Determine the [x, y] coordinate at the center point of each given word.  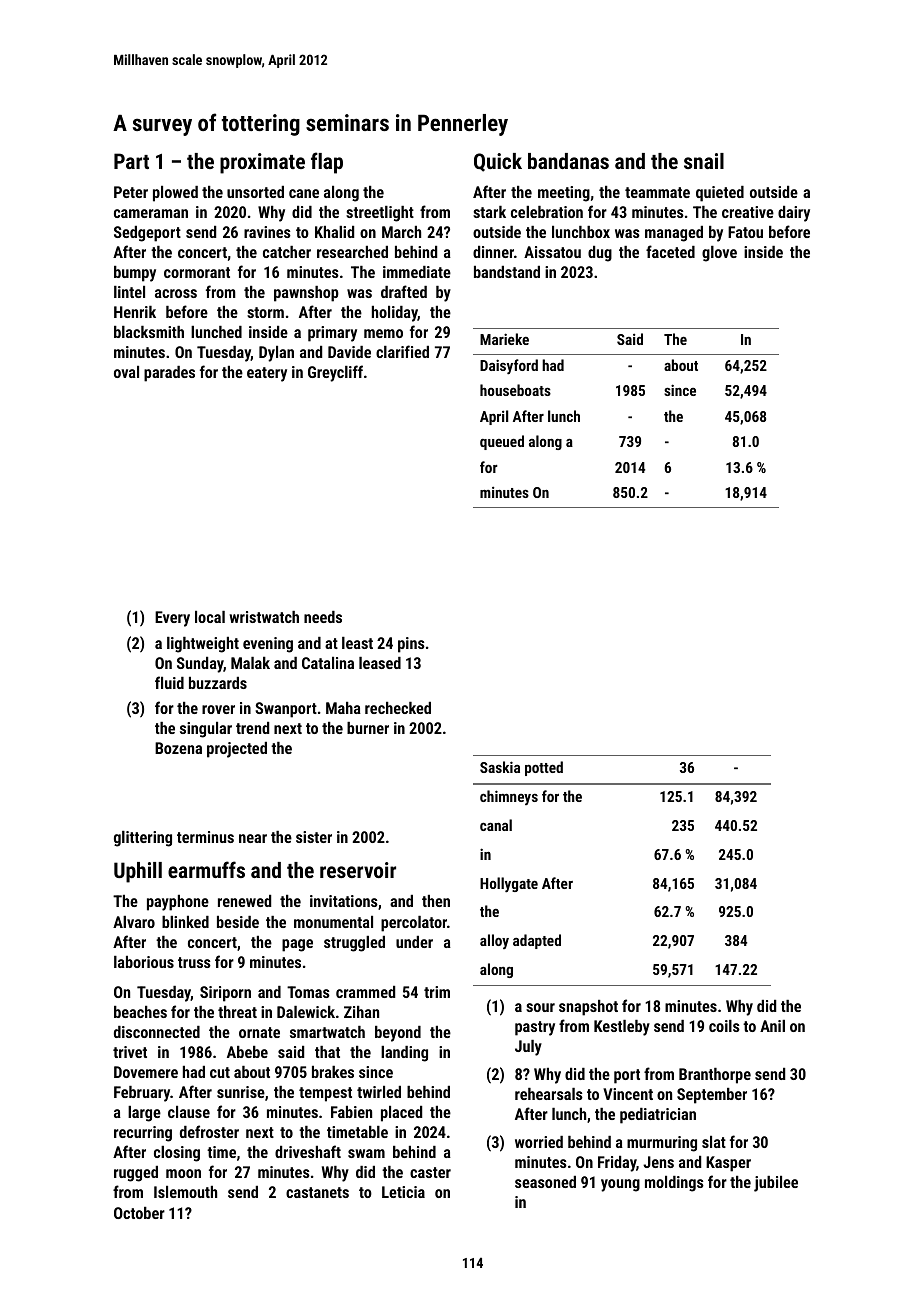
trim [437, 992]
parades [169, 374]
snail [704, 161]
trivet [130, 1052]
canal [496, 825]
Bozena [178, 748]
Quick [498, 162]
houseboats [515, 390]
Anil [772, 1026]
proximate [262, 163]
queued [502, 442]
